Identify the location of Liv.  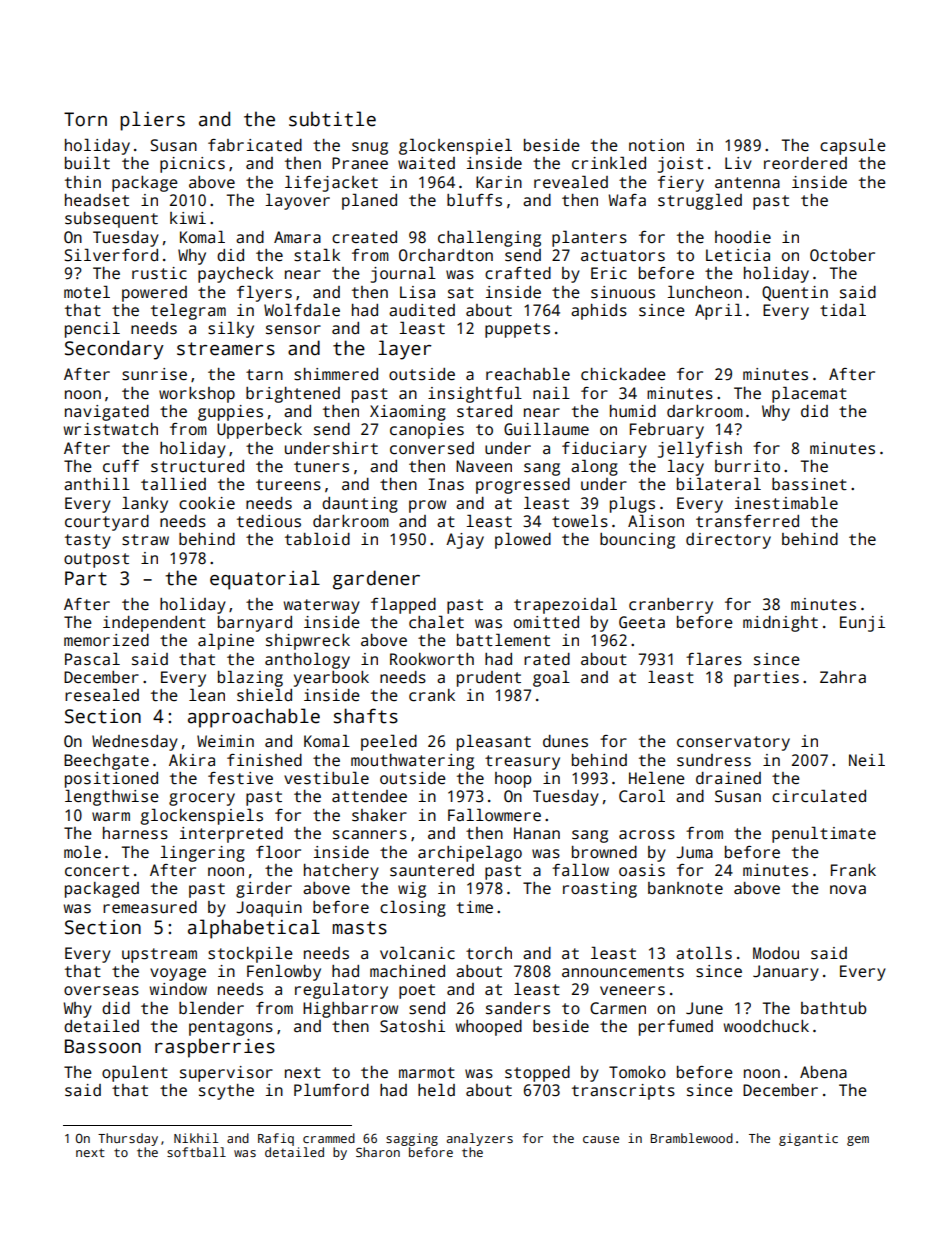
(738, 163).
